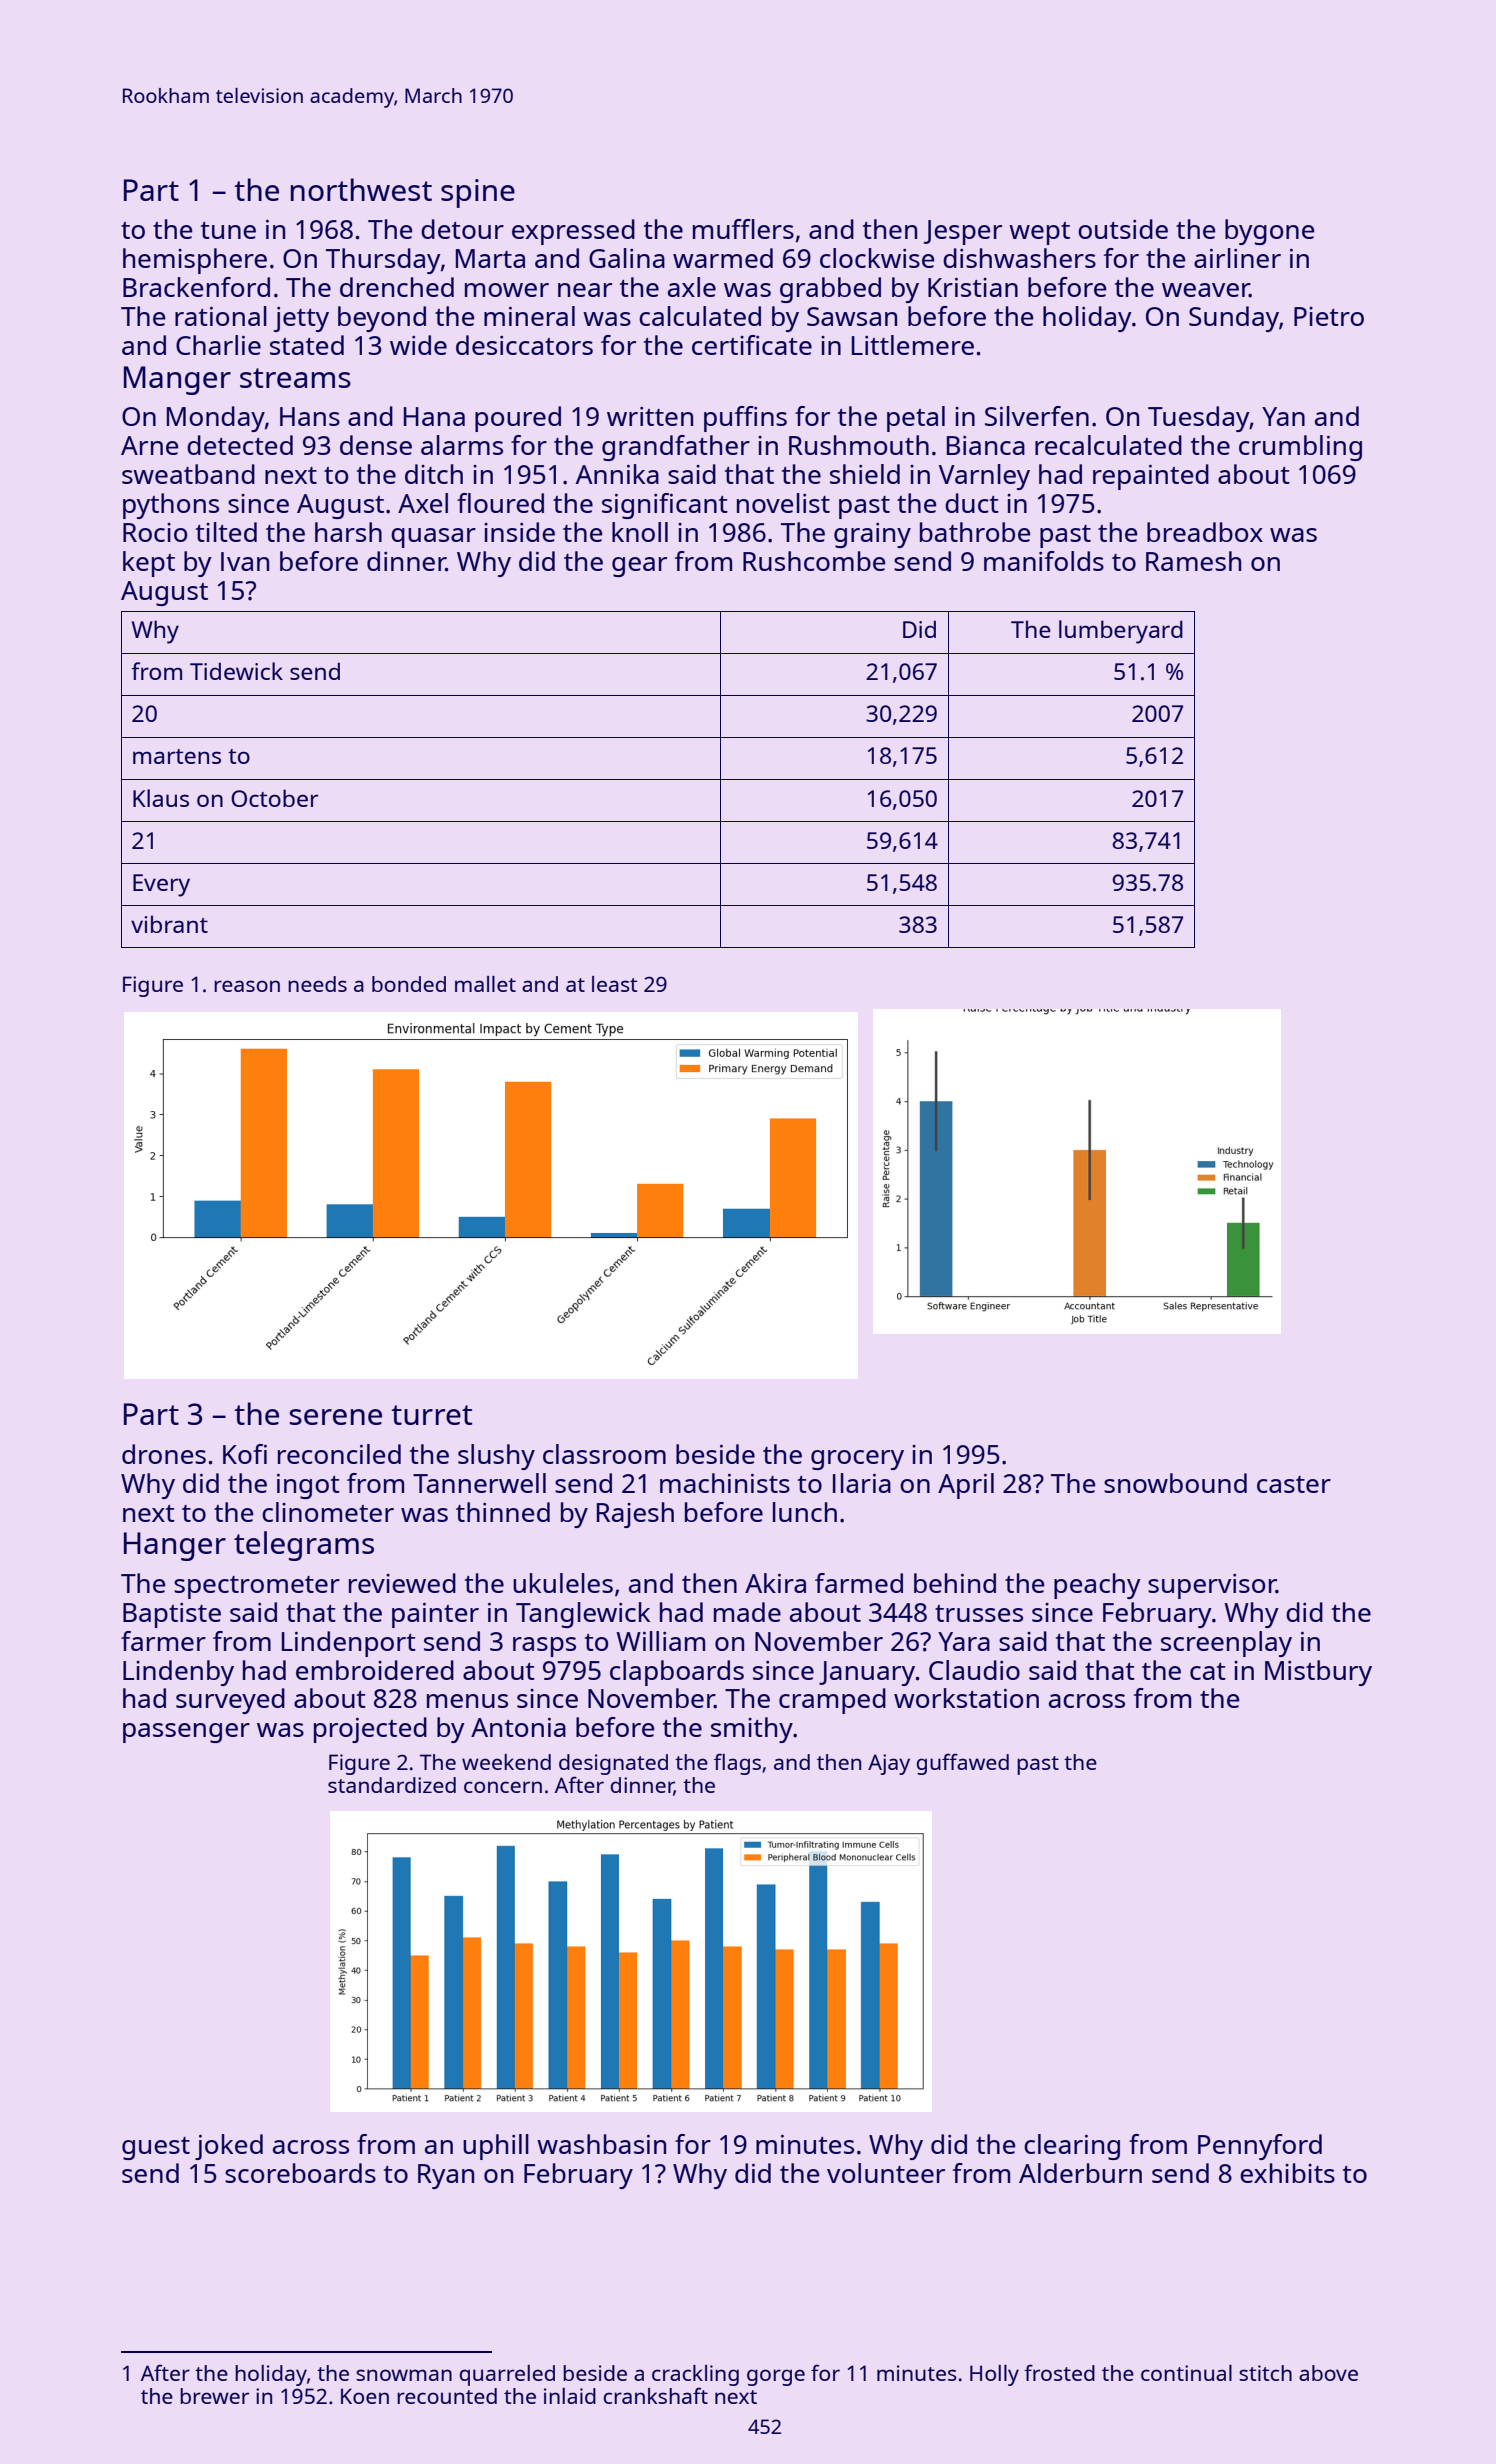  I want to click on lumberyard, so click(1121, 632).
